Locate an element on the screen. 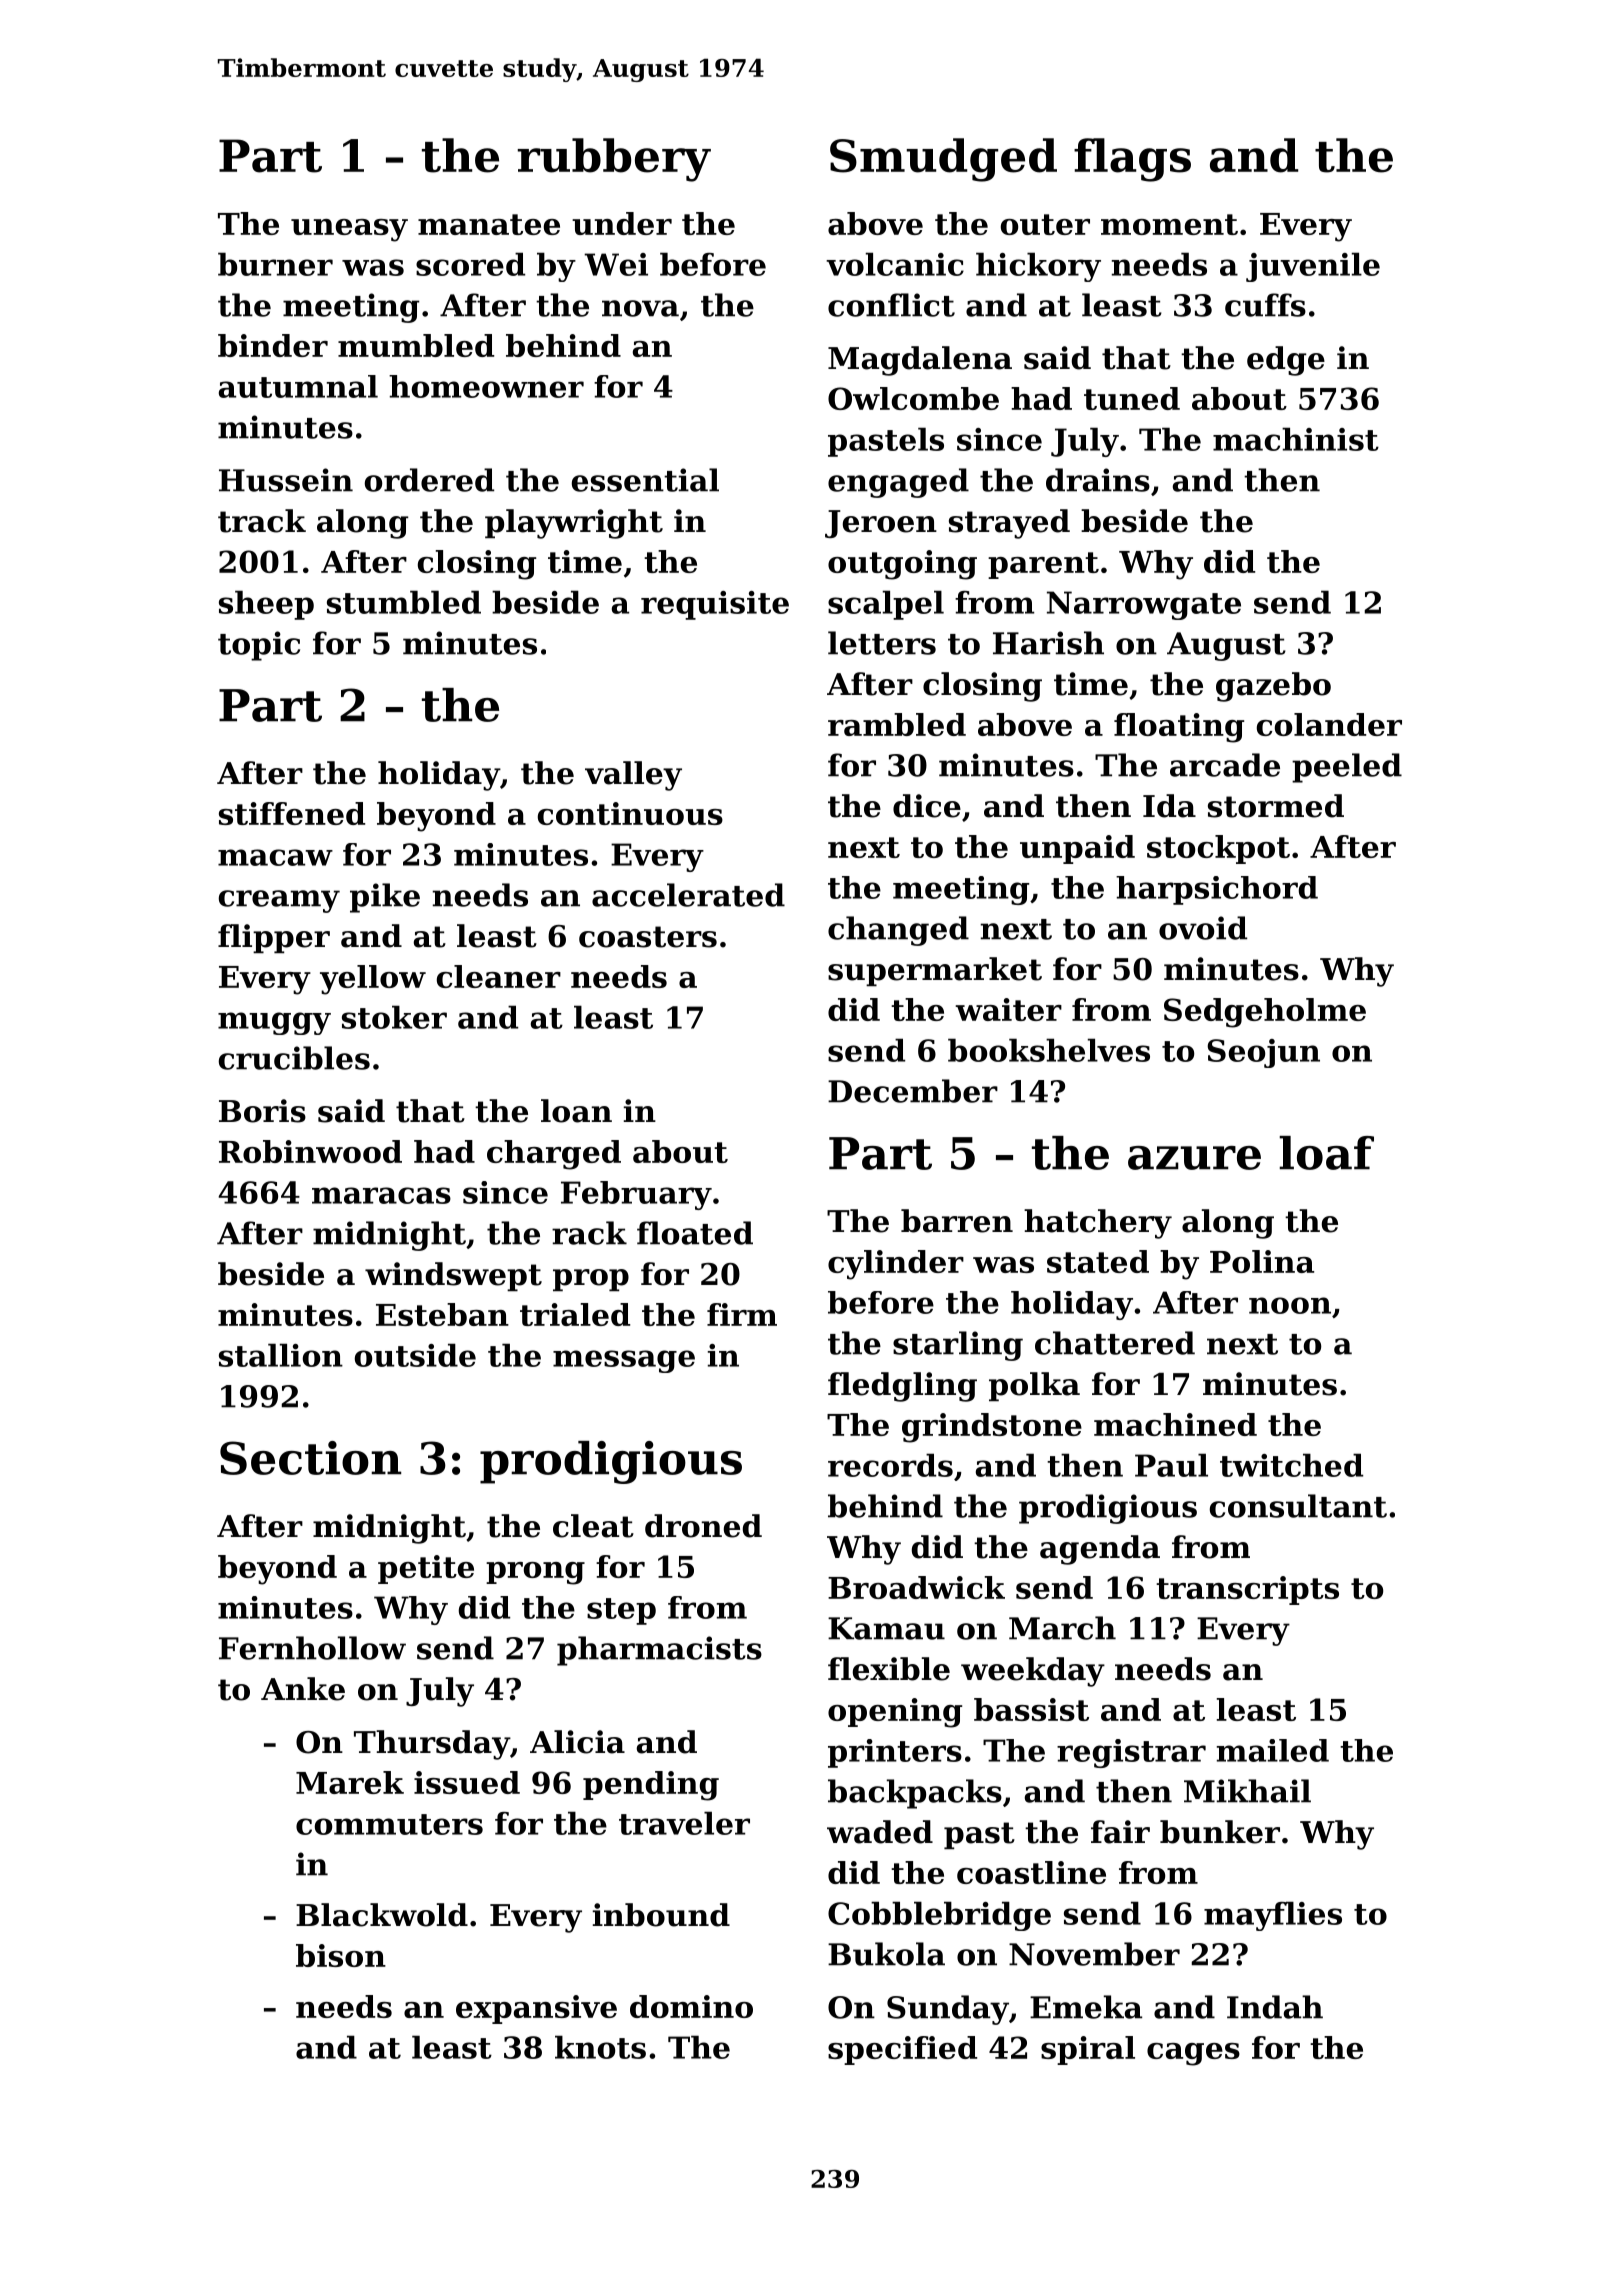 The width and height of the screenshot is (1620, 2292). printers is located at coordinates (895, 1753).
